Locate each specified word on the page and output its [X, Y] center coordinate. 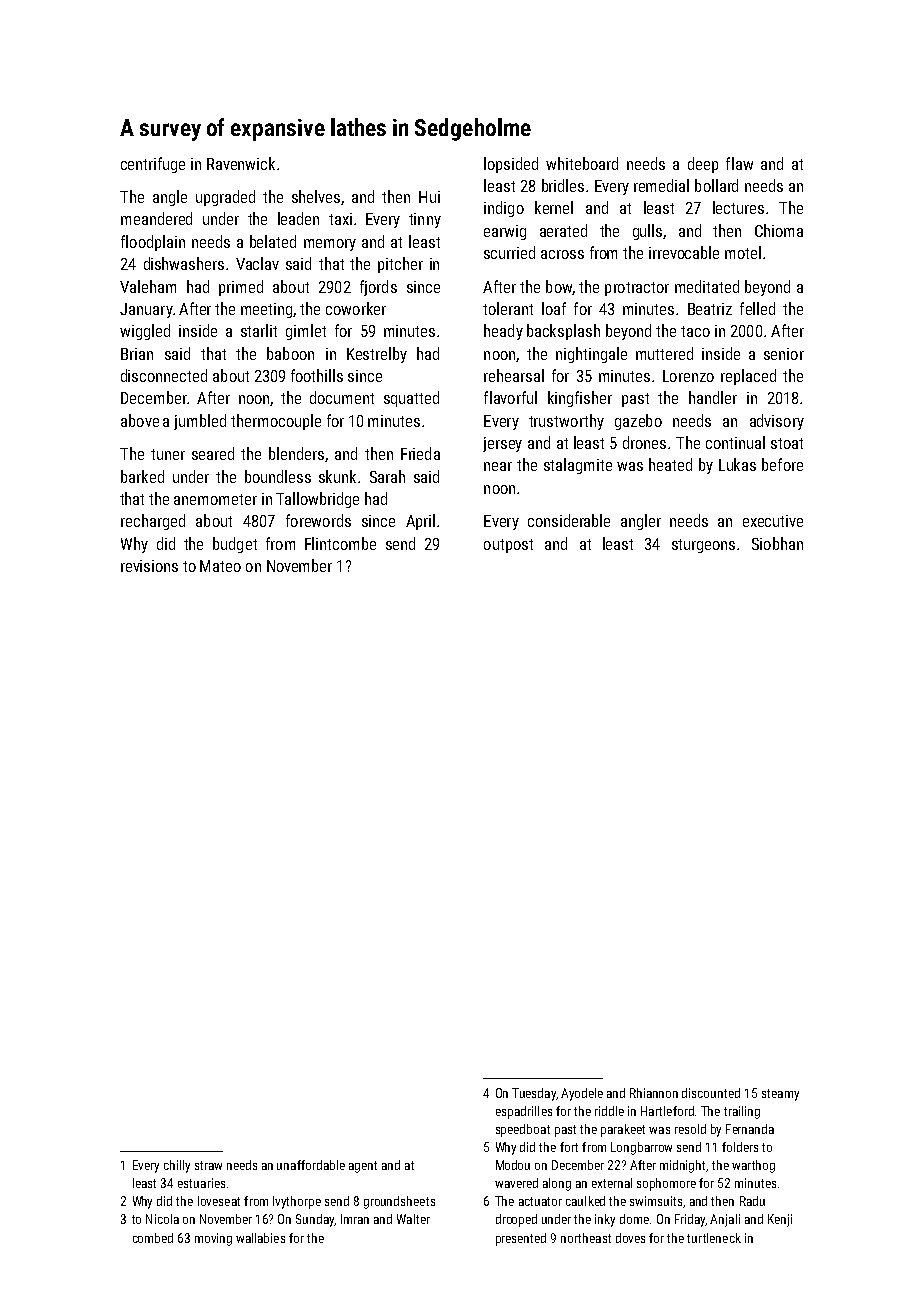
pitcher [400, 265]
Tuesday [534, 1094]
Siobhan [777, 543]
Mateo [220, 566]
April [420, 522]
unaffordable [311, 1165]
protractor [637, 289]
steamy [780, 1095]
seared [213, 453]
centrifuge [153, 165]
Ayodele [582, 1094]
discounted [711, 1093]
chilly [177, 1166]
